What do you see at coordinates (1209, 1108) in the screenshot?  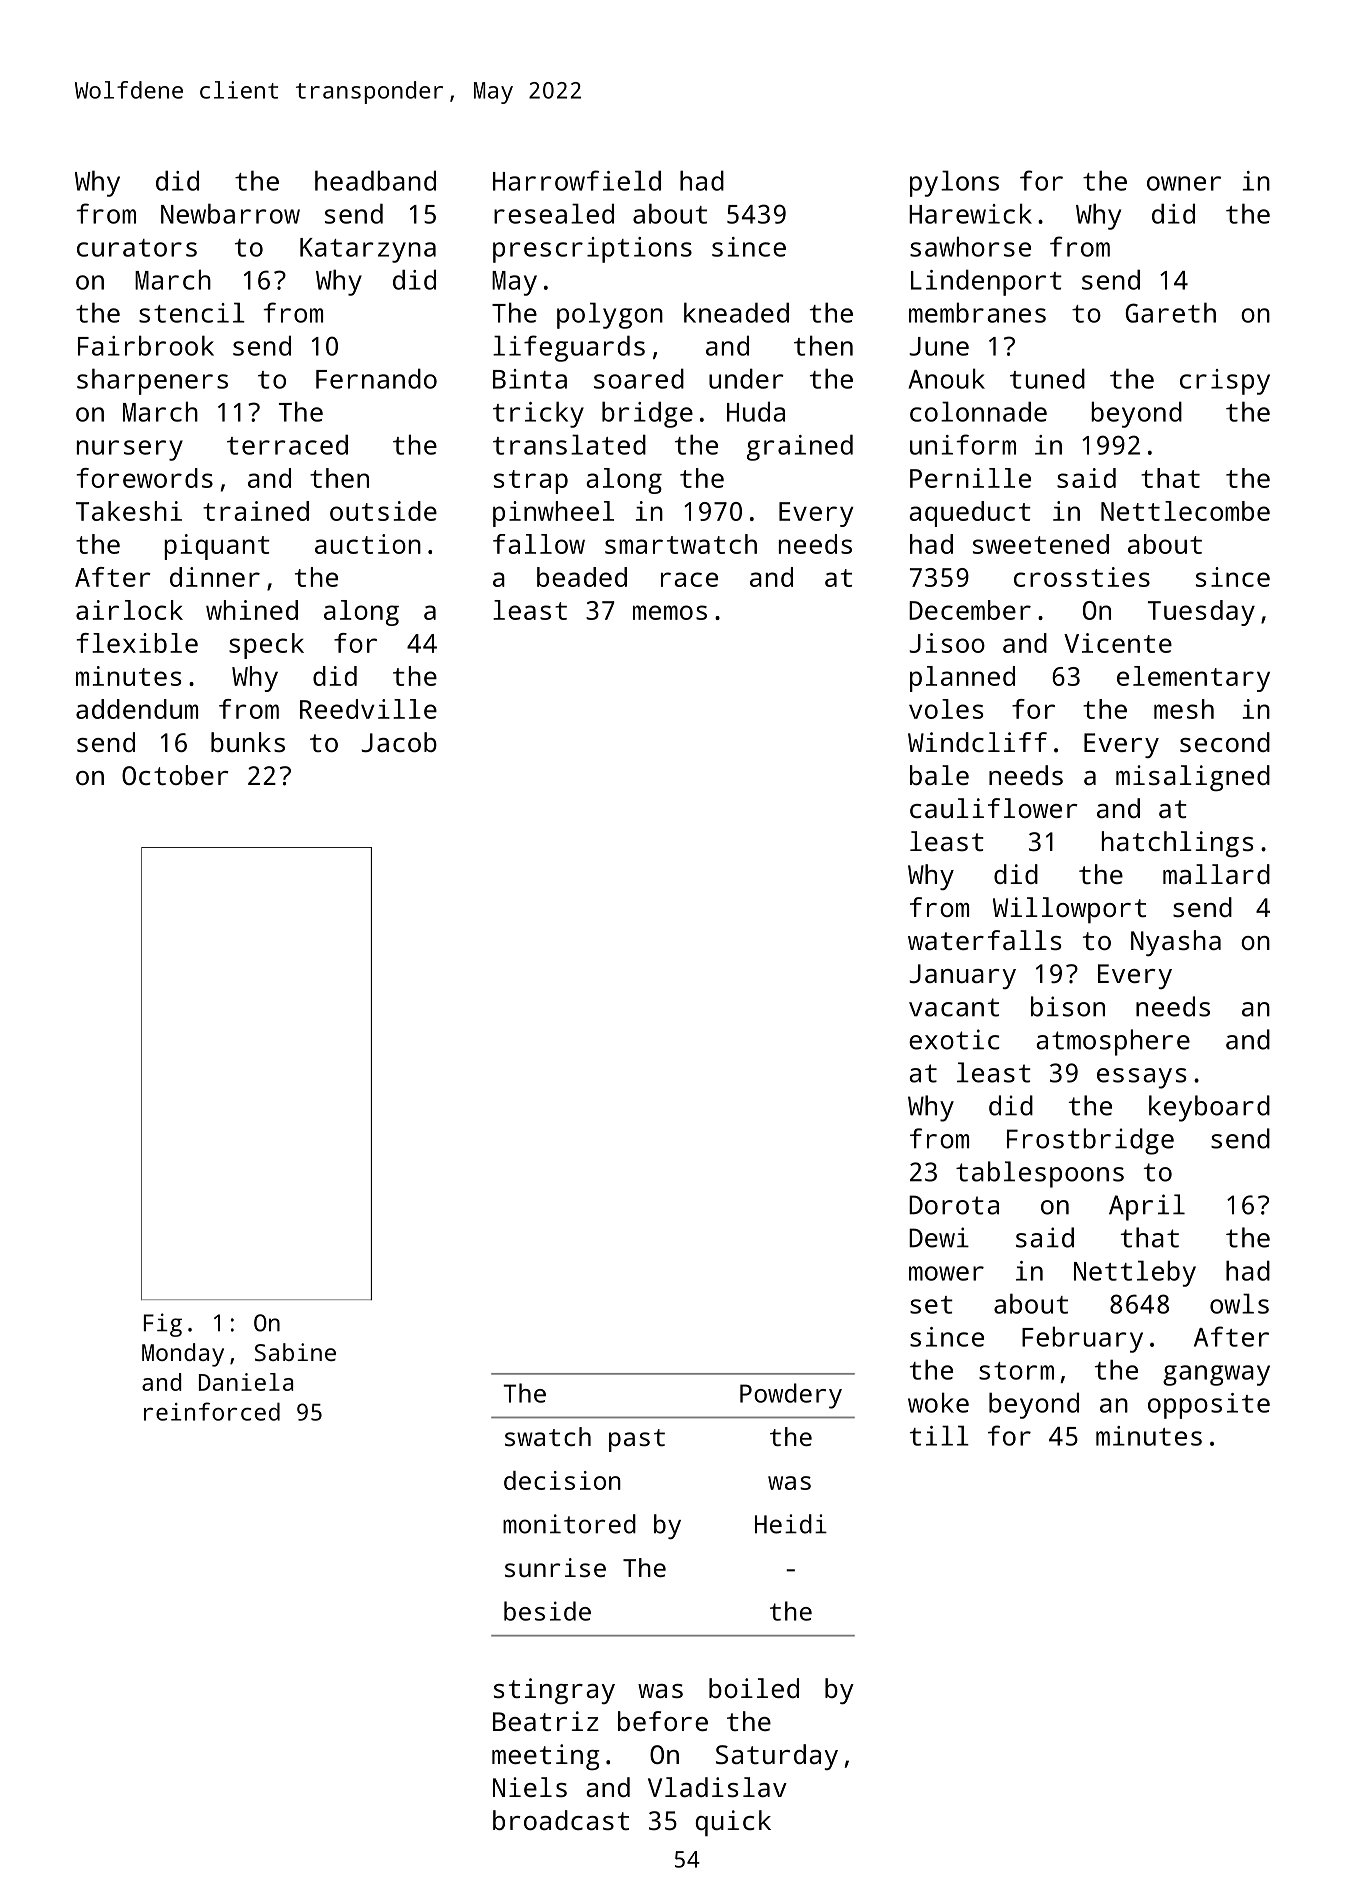 I see `keyboard` at bounding box center [1209, 1108].
